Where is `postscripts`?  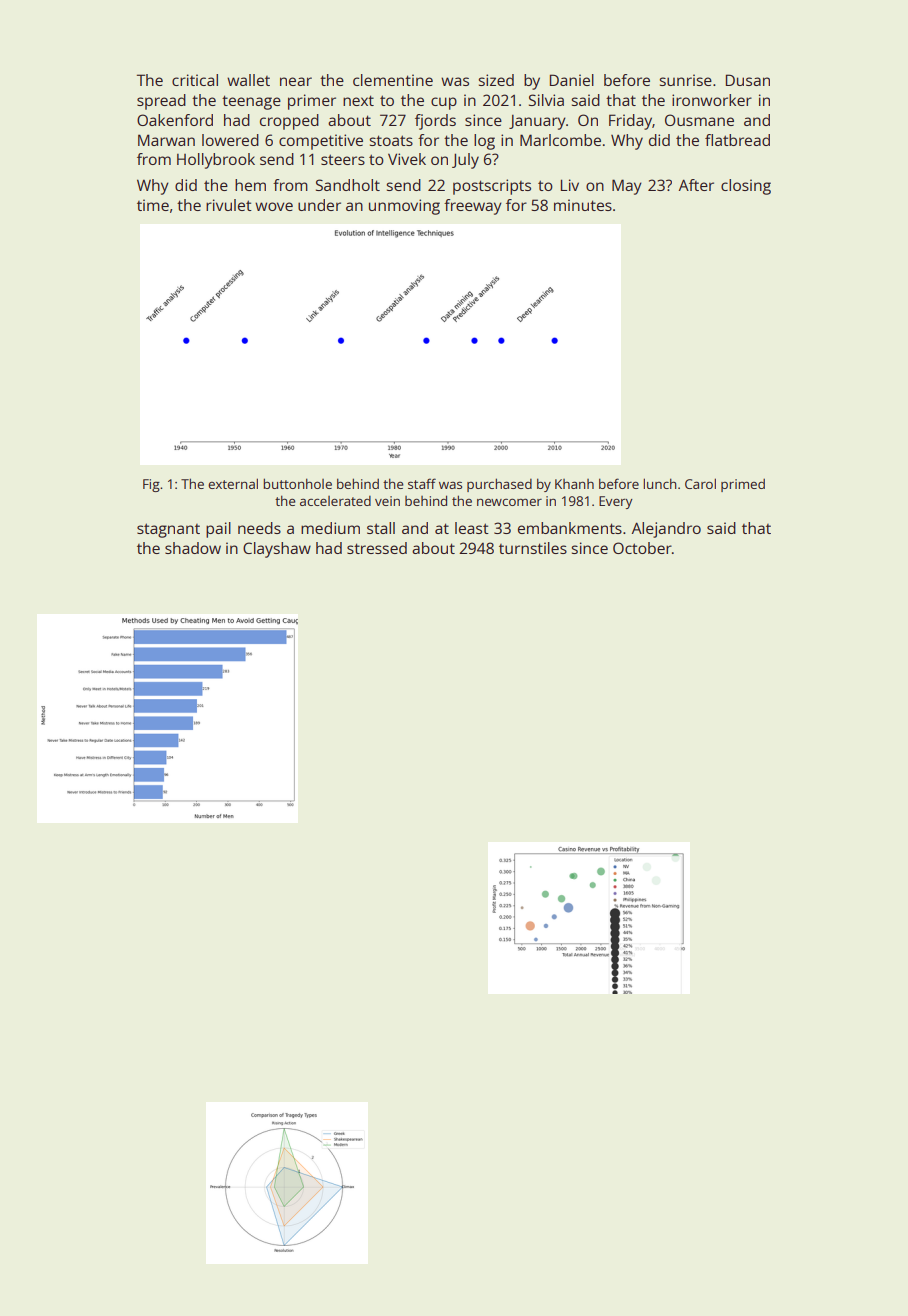
postscripts is located at coordinates (492, 187).
